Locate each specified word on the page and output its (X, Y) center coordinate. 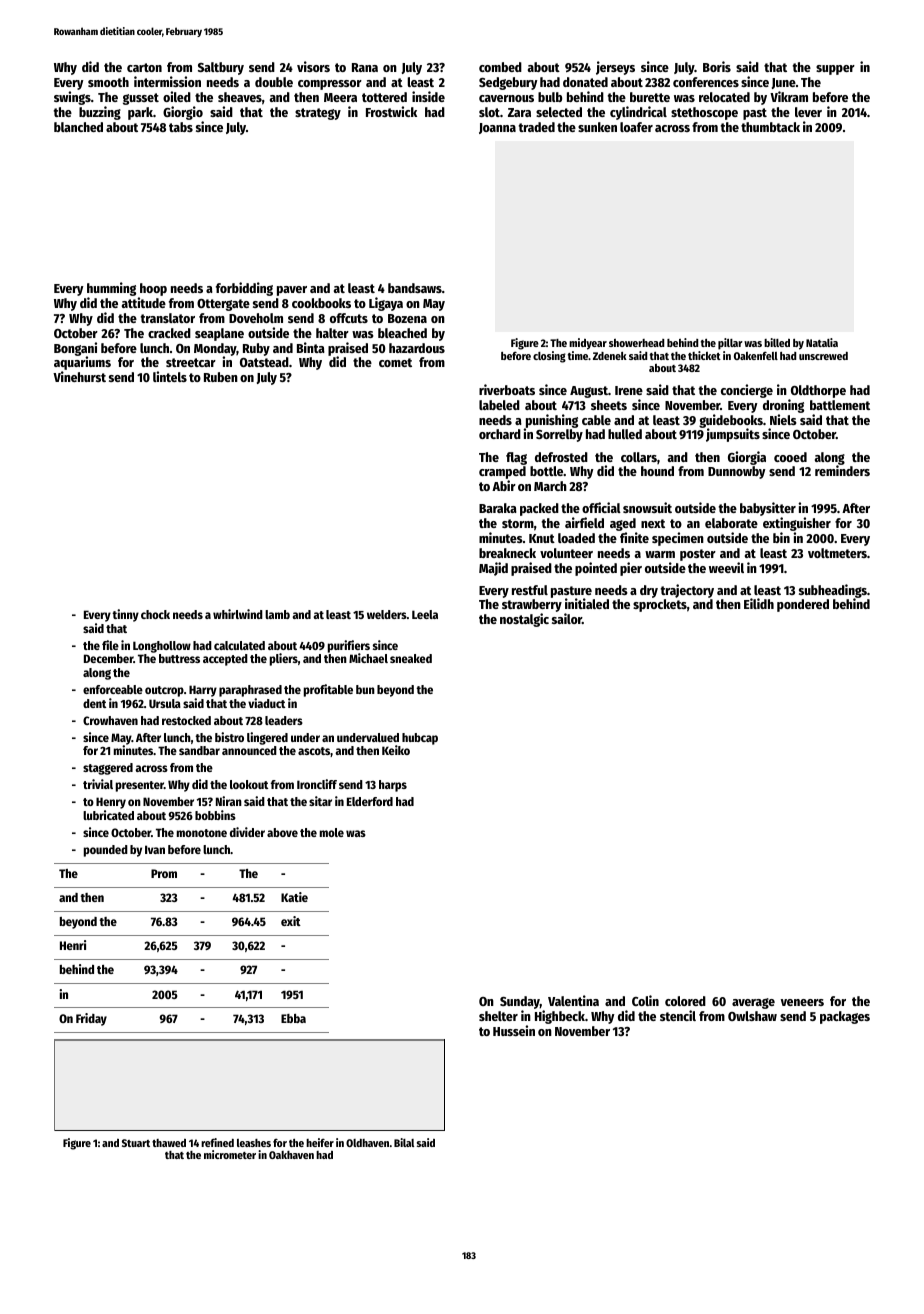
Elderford (370, 801)
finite (634, 537)
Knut (542, 538)
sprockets (660, 605)
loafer (636, 127)
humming (111, 289)
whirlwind (238, 614)
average (753, 1003)
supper (835, 70)
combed (500, 67)
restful (530, 590)
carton (144, 67)
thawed (169, 1143)
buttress (179, 658)
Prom (164, 873)
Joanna (497, 128)
